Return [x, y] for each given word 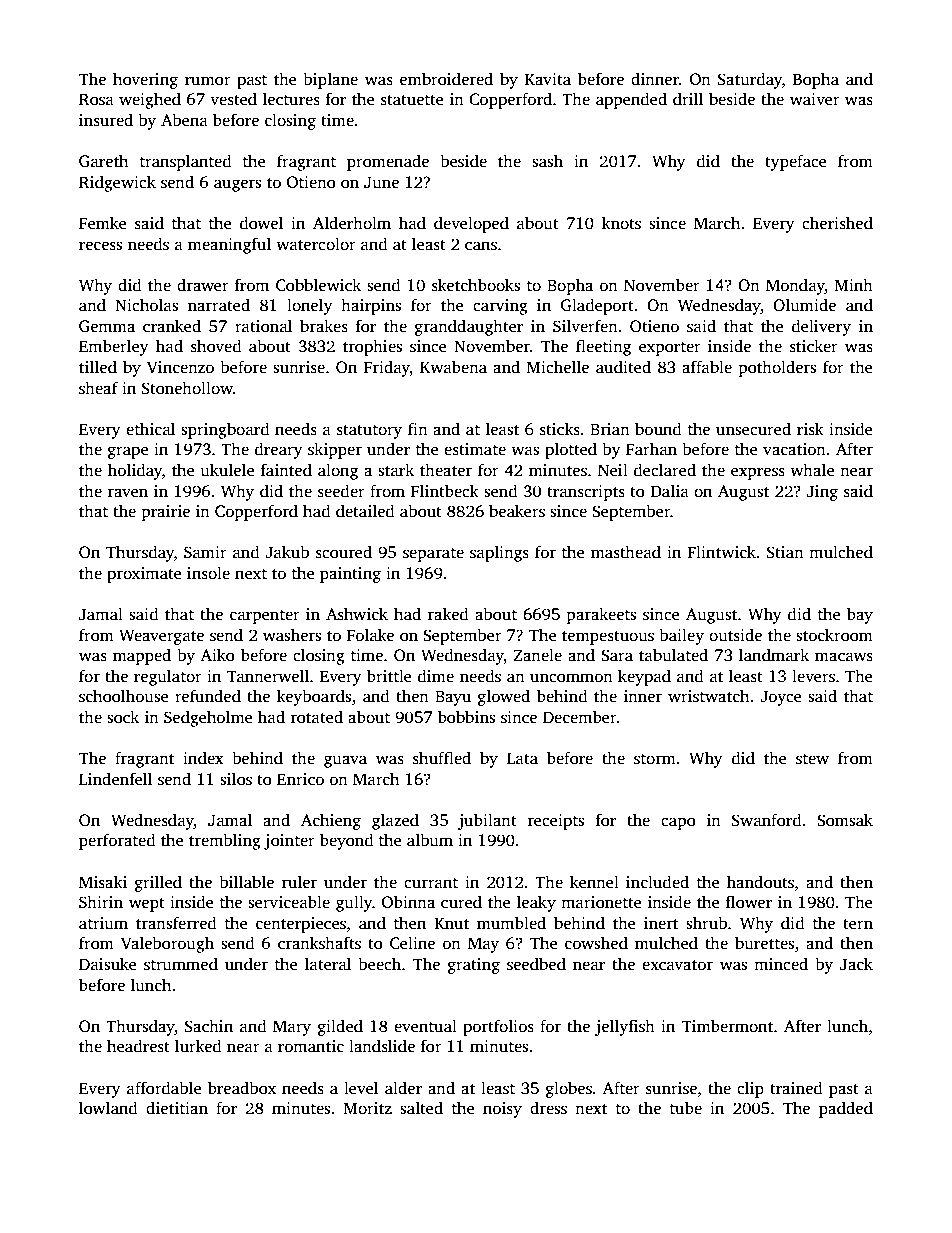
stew [812, 759]
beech [379, 964]
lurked [198, 1045]
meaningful [229, 245]
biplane [330, 80]
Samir [205, 552]
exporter [670, 349]
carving [500, 307]
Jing [822, 493]
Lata [522, 758]
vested [233, 99]
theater [446, 470]
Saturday [750, 80]
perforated [117, 841]
